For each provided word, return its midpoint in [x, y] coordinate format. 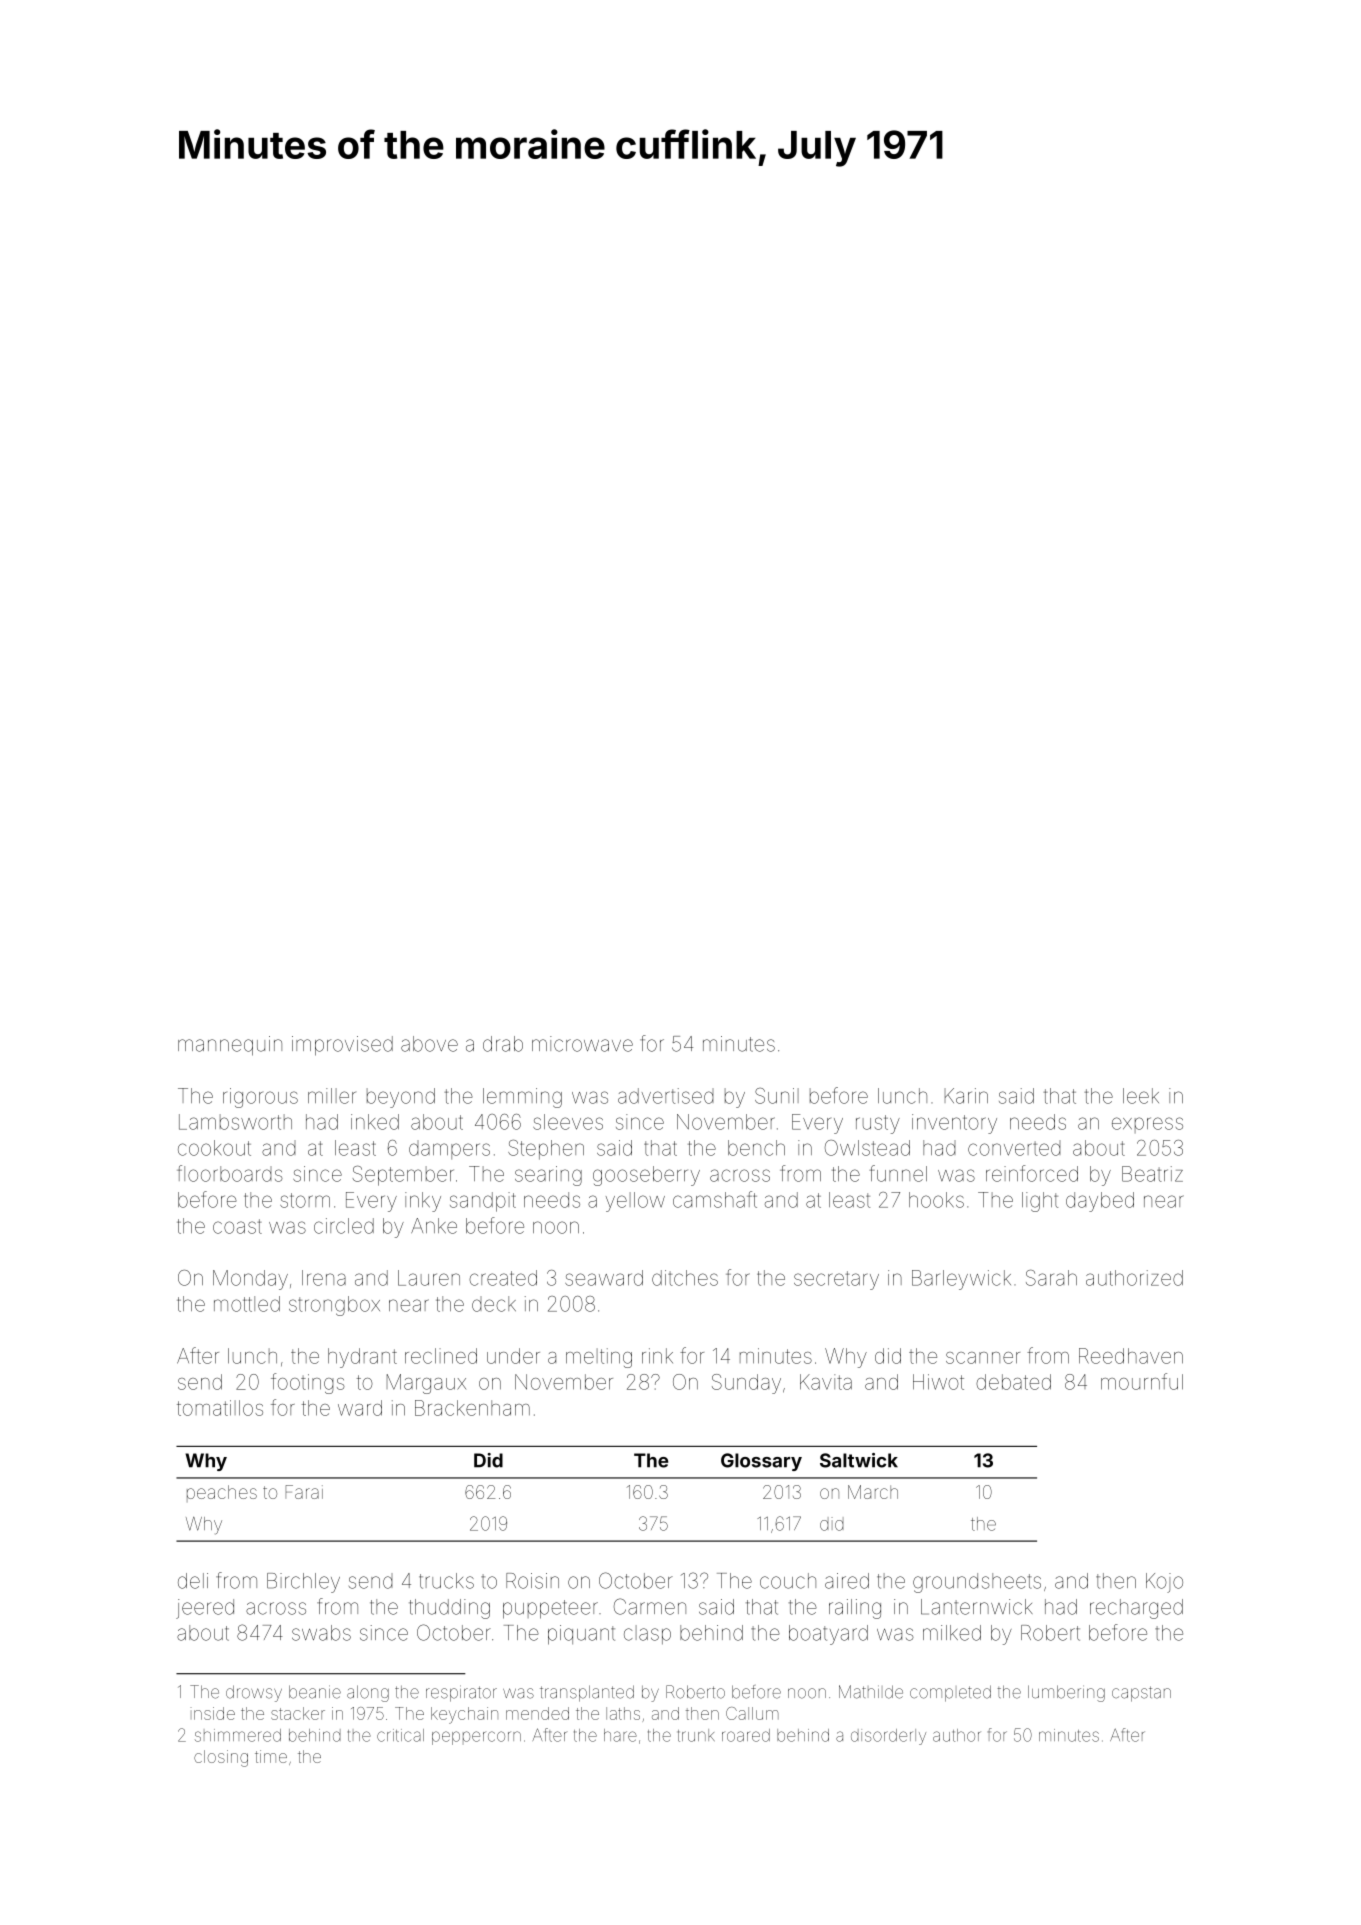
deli [193, 1581]
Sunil [777, 1096]
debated [1013, 1382]
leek [1141, 1096]
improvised [342, 1046]
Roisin [532, 1581]
